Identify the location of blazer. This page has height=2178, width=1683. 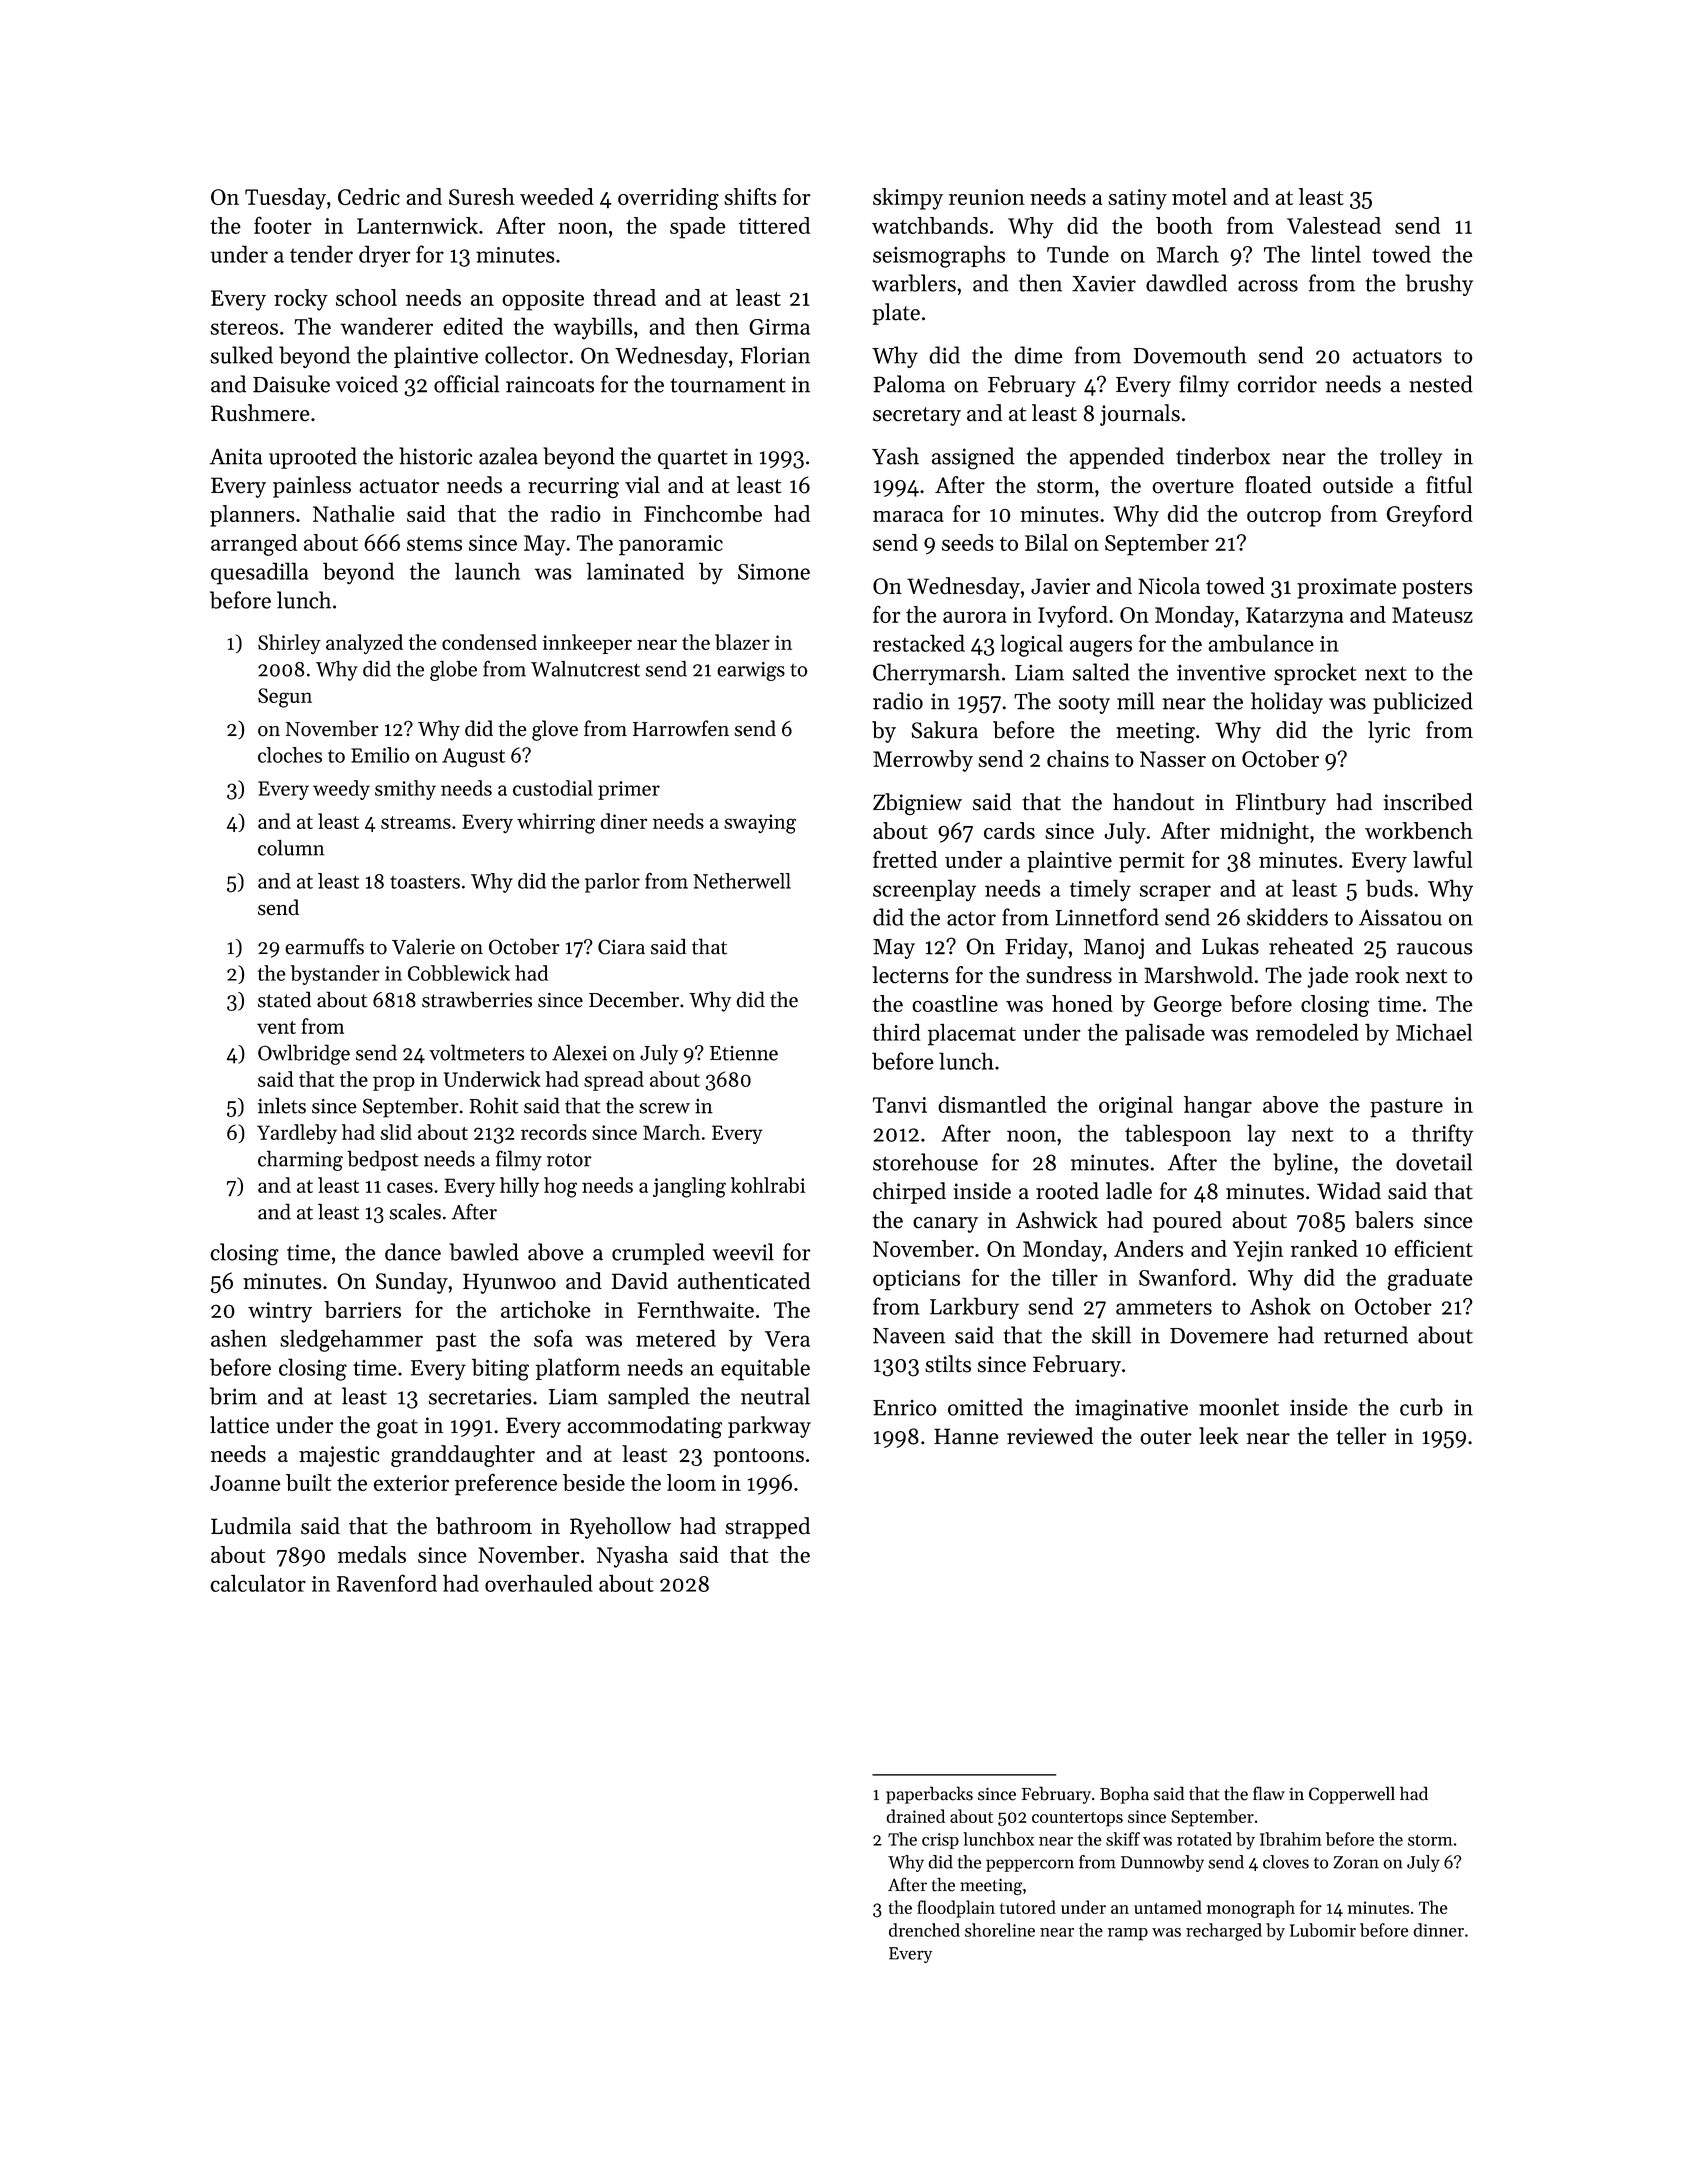
(742, 642).
